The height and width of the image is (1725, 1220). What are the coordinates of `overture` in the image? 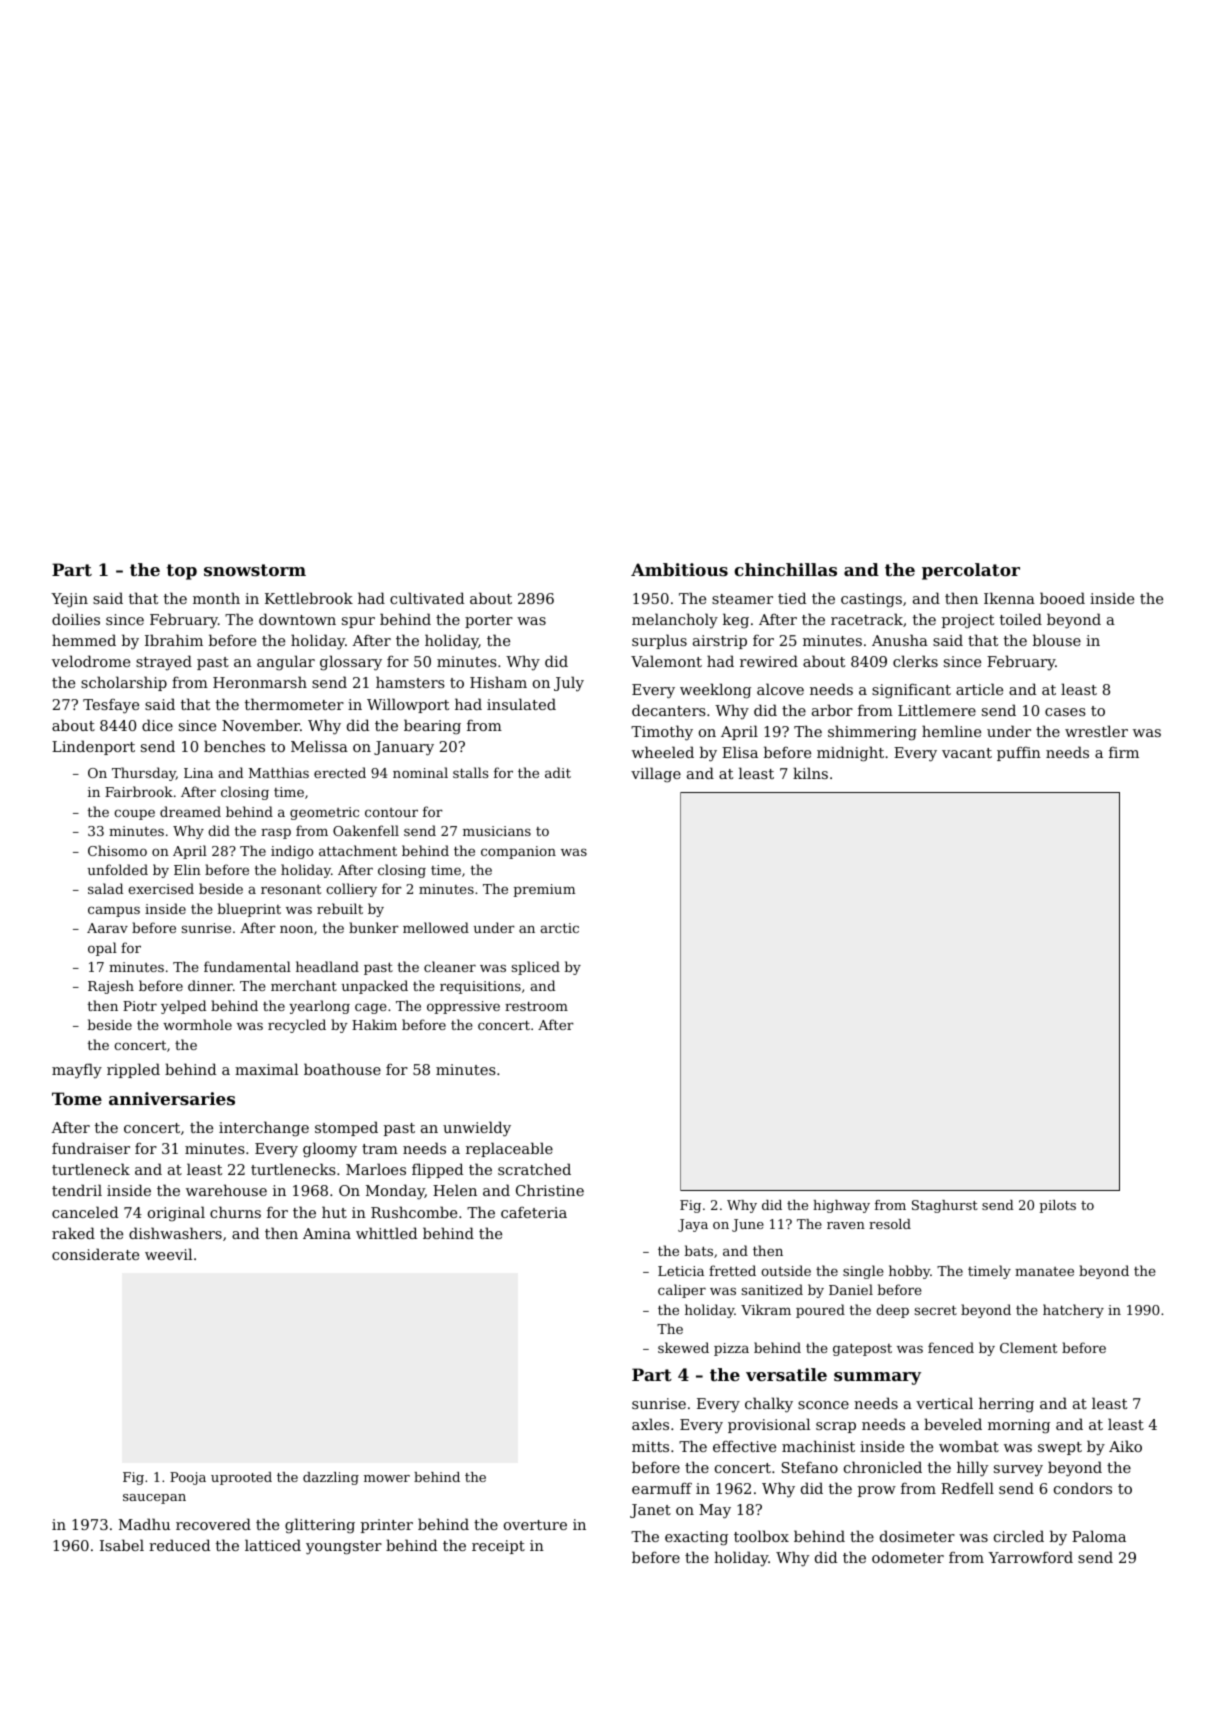 It's located at (535, 1525).
